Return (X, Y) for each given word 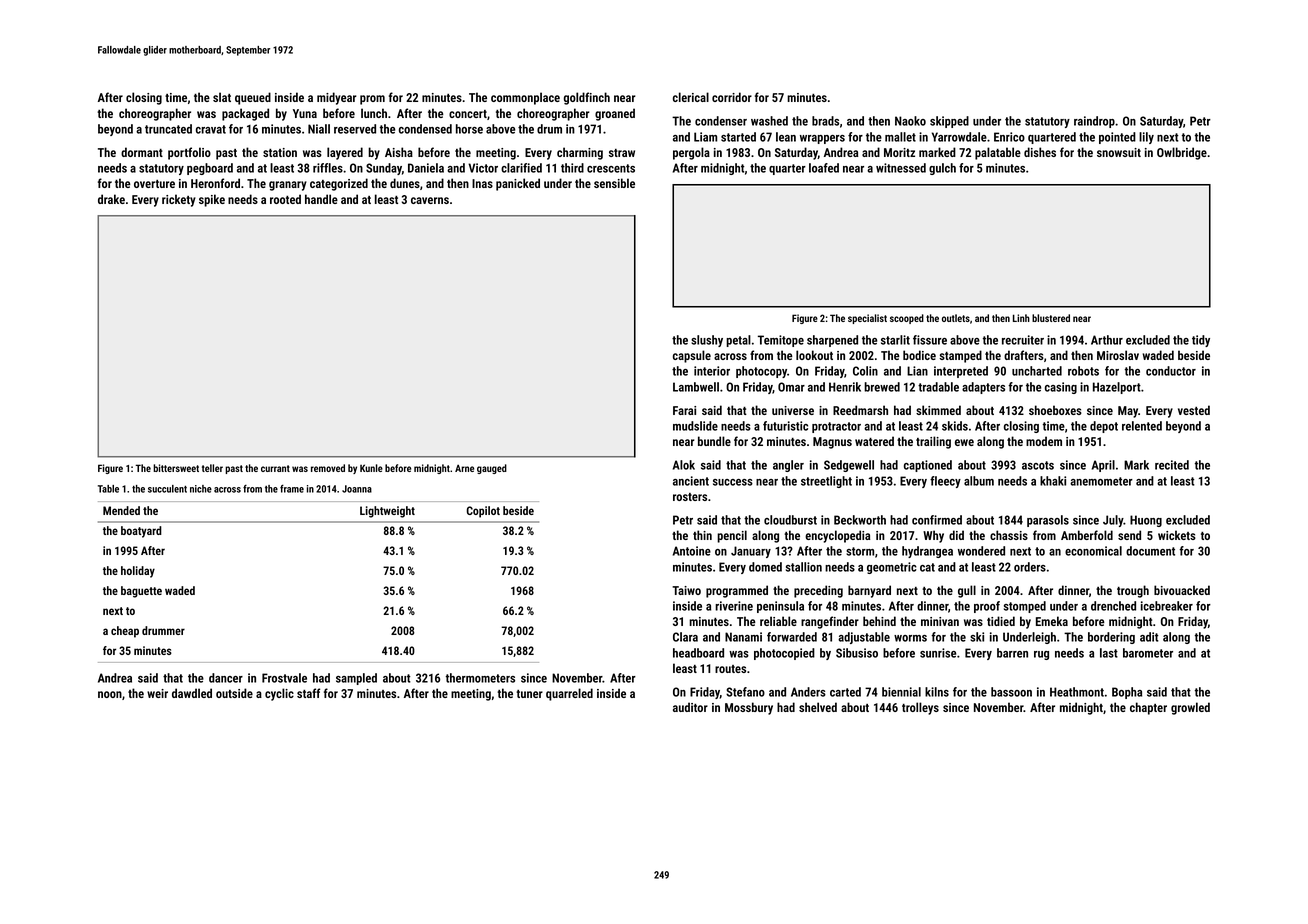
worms (910, 638)
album (979, 481)
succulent (167, 489)
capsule (692, 356)
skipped (949, 122)
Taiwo (686, 590)
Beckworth (860, 520)
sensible (614, 183)
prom (372, 100)
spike (212, 200)
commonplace (525, 98)
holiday (138, 572)
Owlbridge (1182, 153)
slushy (707, 341)
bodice (919, 355)
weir (157, 693)
